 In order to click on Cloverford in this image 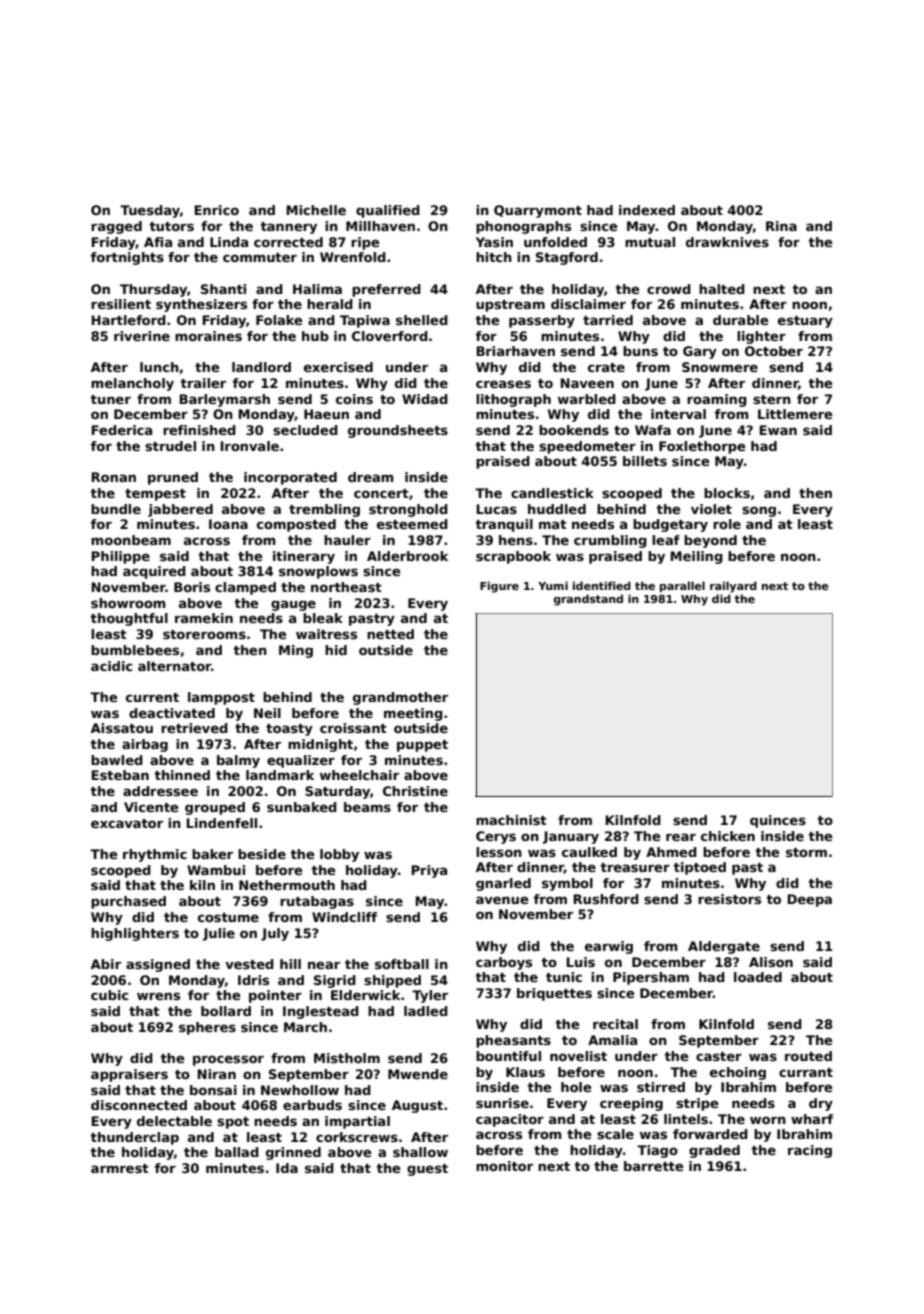, I will do `click(390, 336)`.
